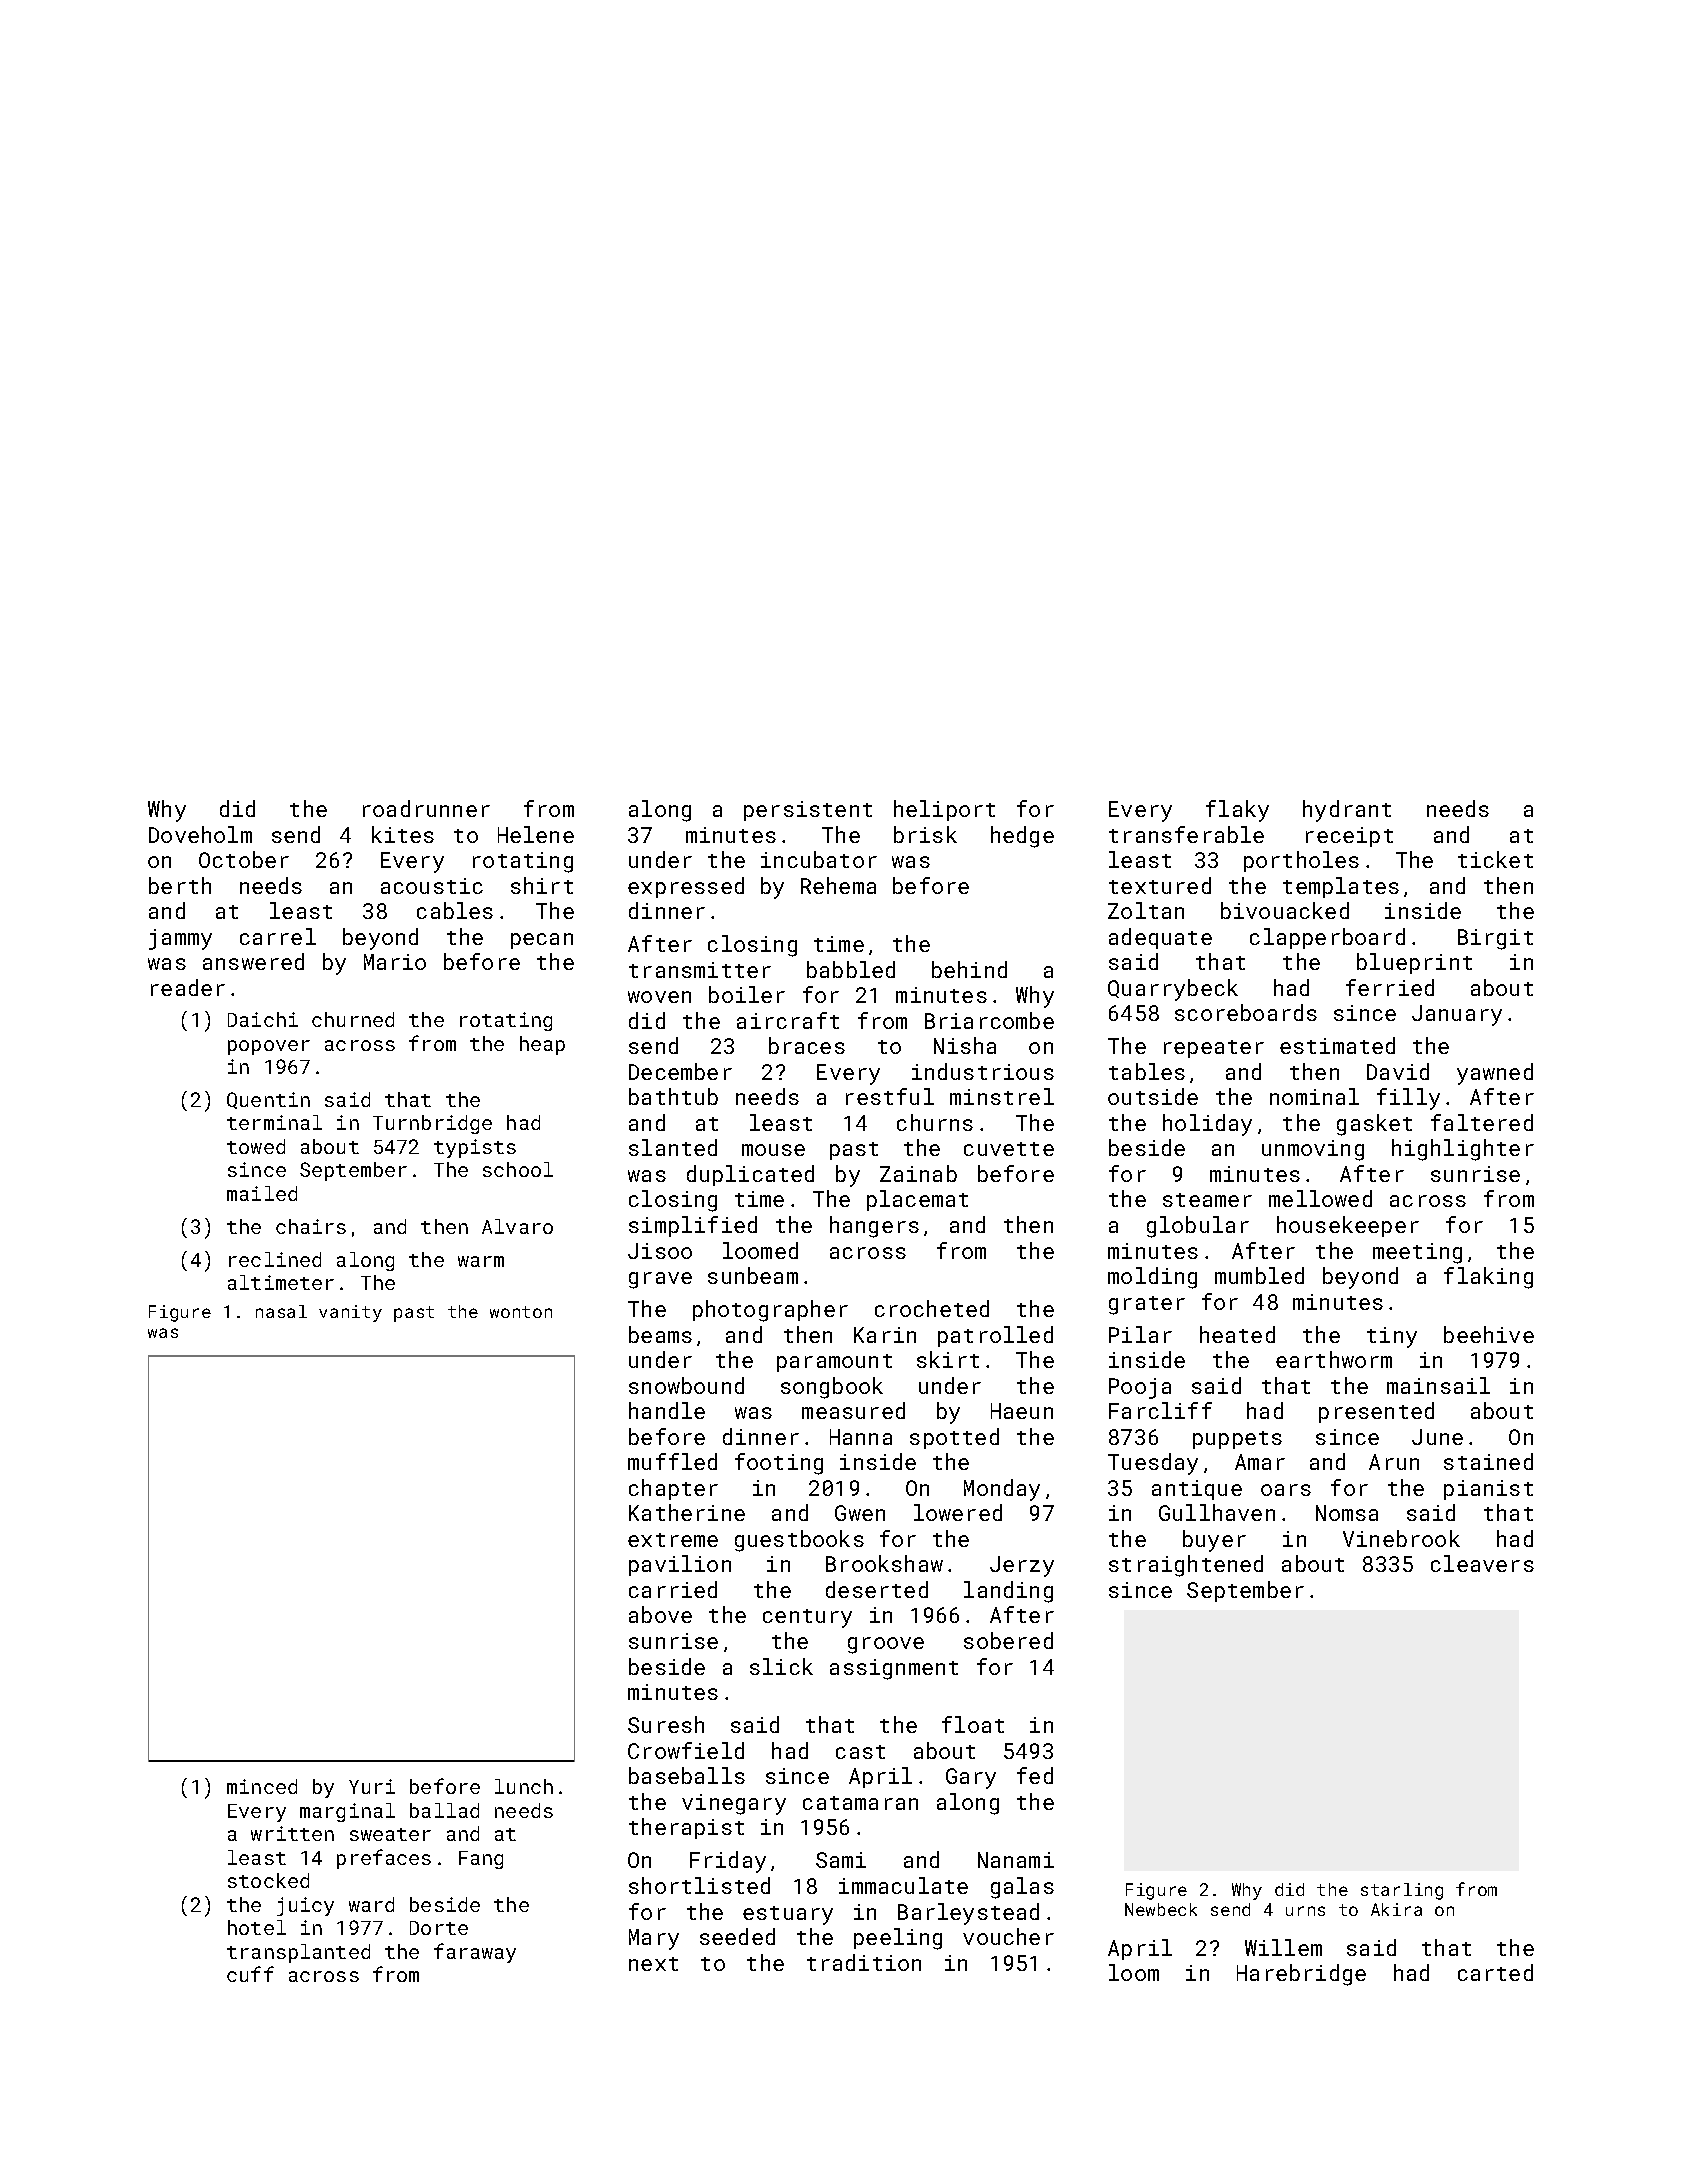 This screenshot has height=2178, width=1683. What do you see at coordinates (1320, 1198) in the screenshot?
I see `mellowed` at bounding box center [1320, 1198].
